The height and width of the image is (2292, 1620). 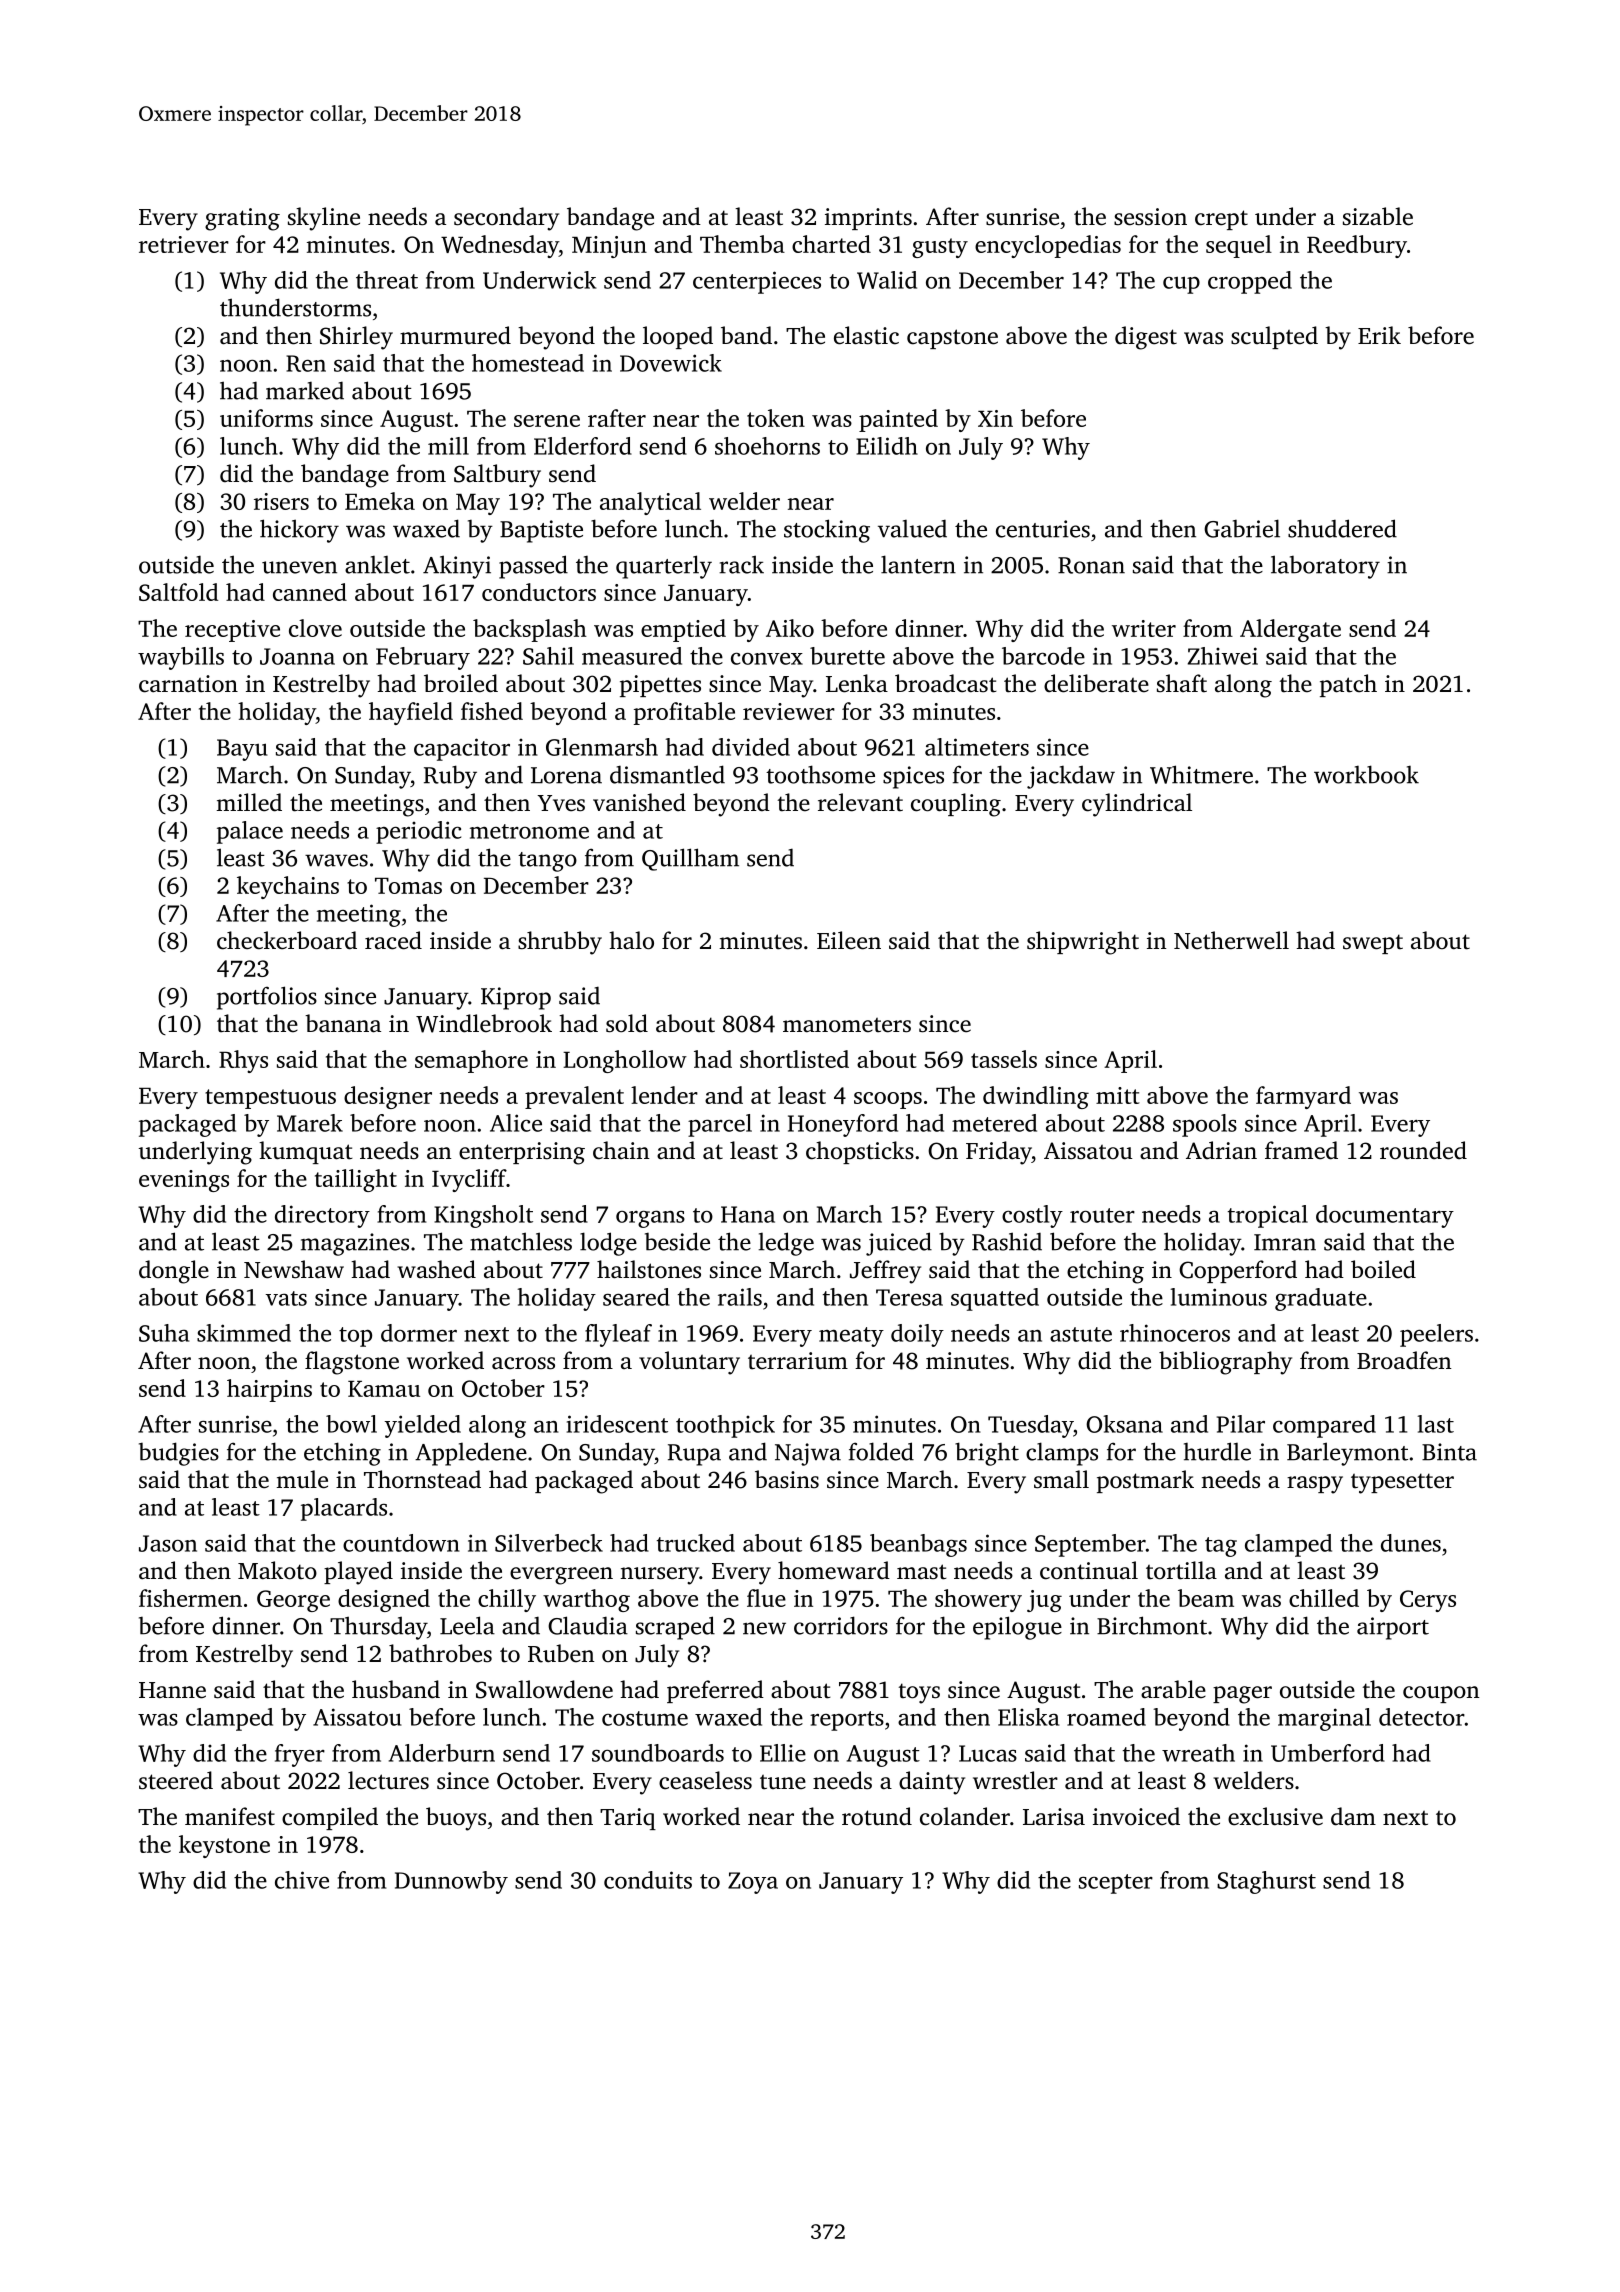 I want to click on uniforms, so click(x=266, y=418).
